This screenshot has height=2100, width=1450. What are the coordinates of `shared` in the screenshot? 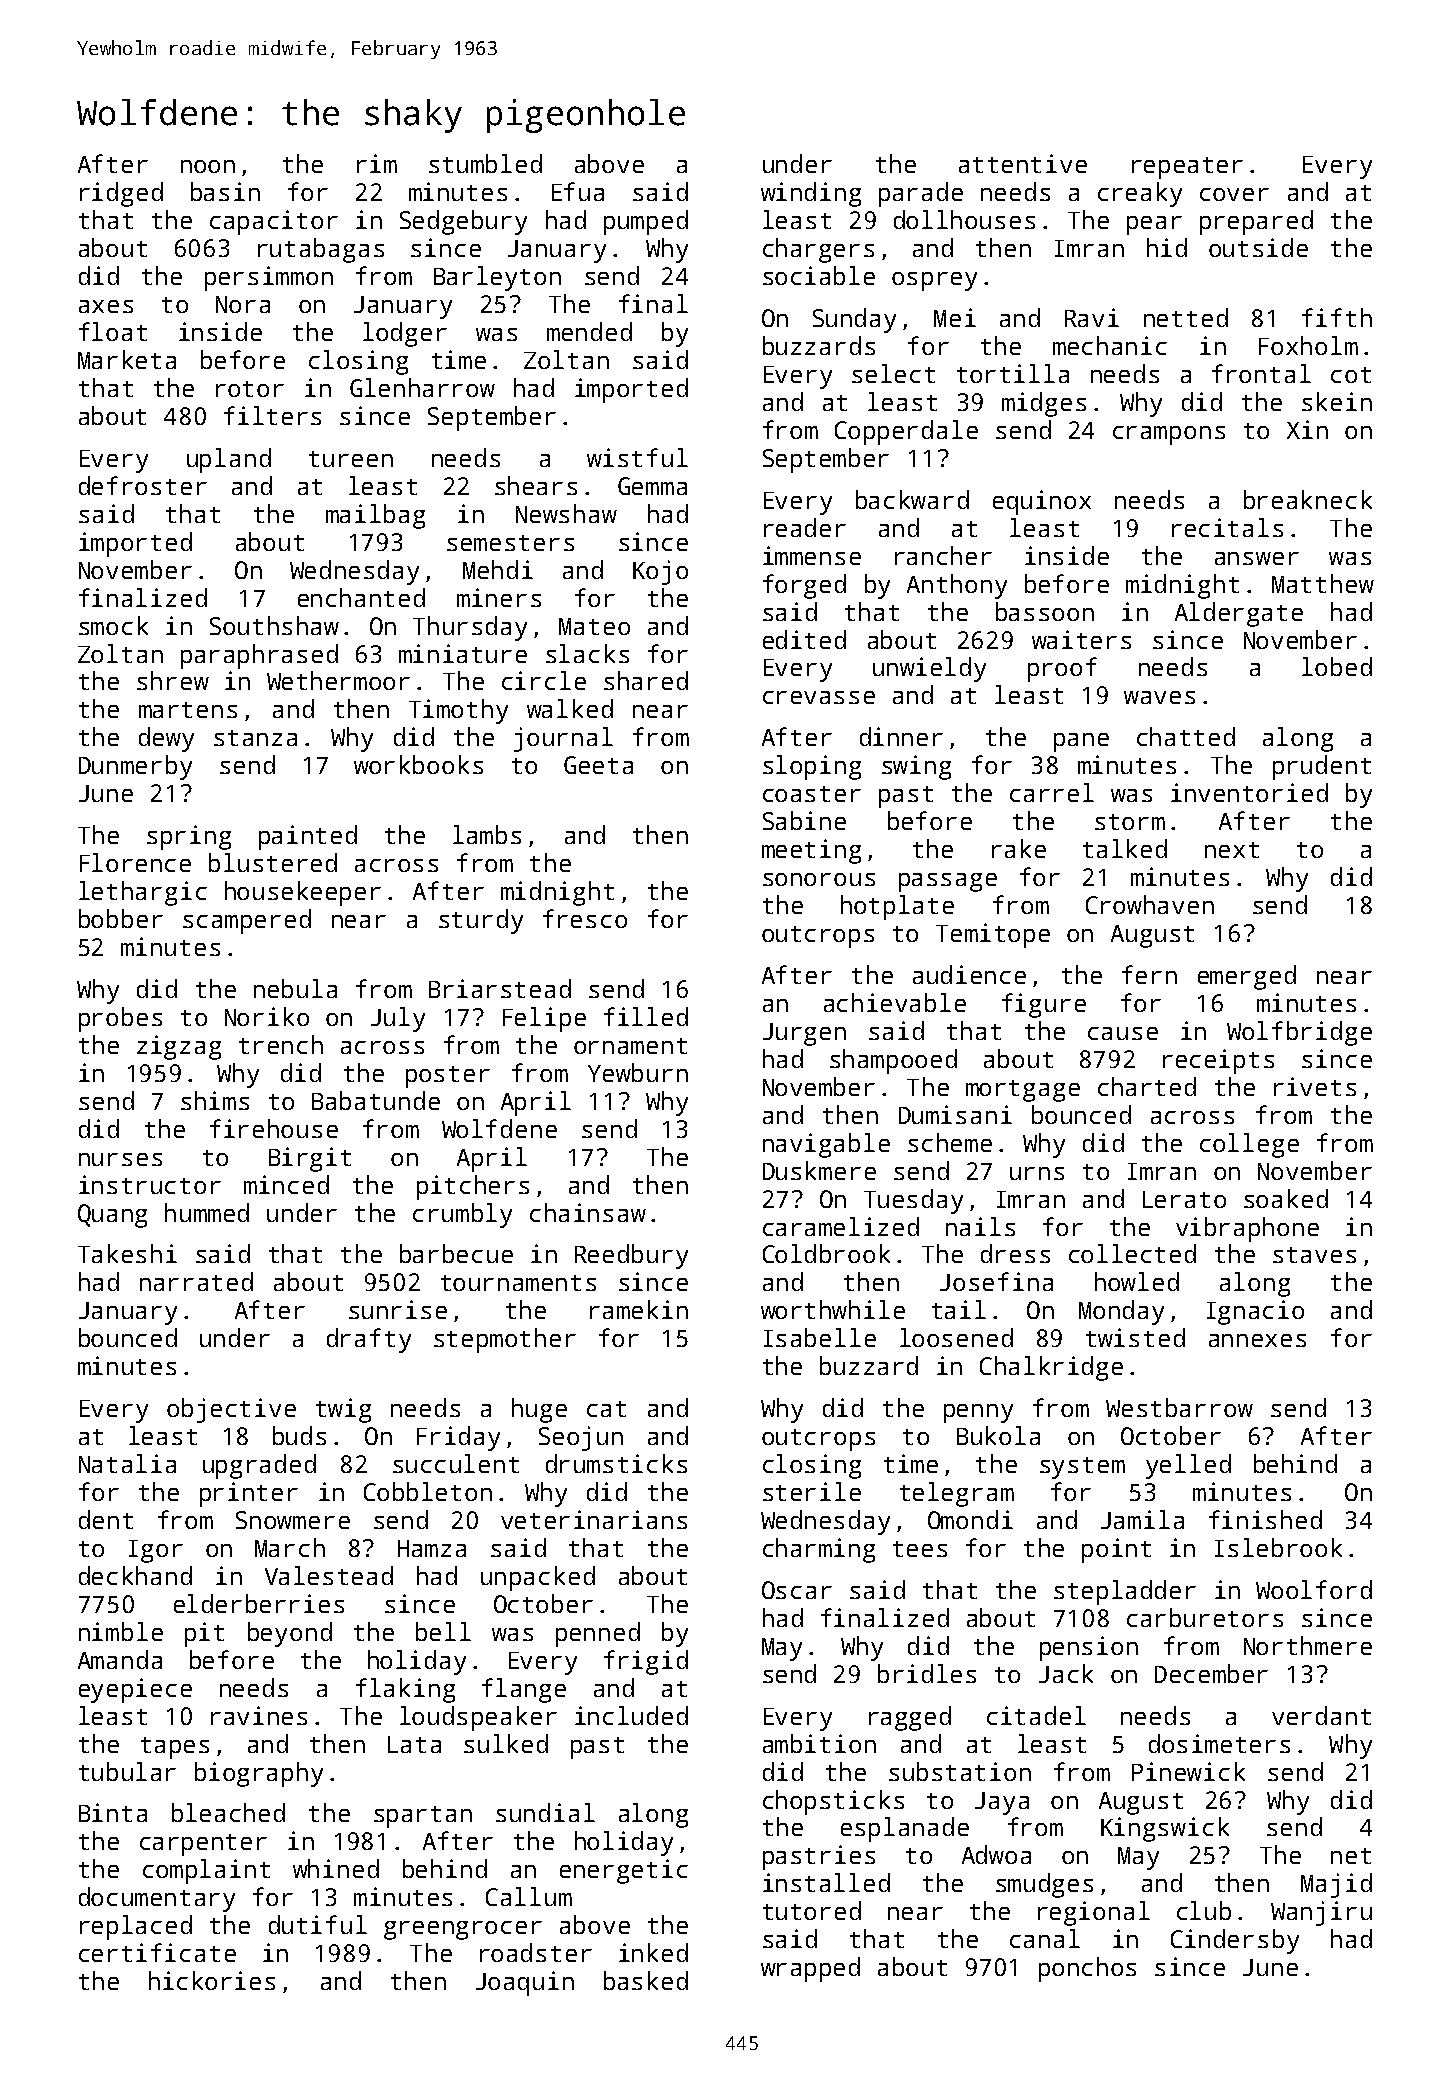 It's located at (646, 680).
